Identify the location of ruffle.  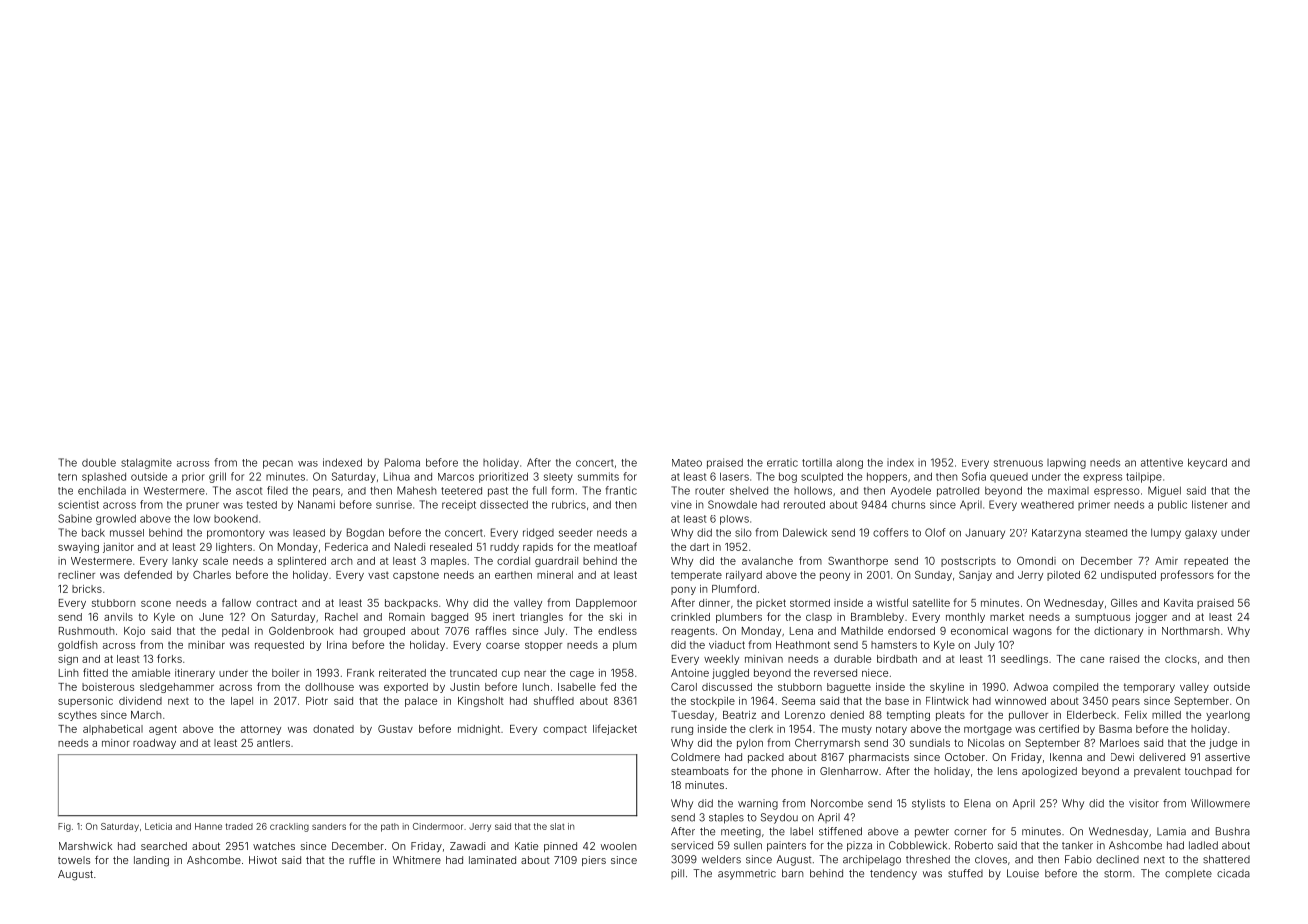
(362, 860).
